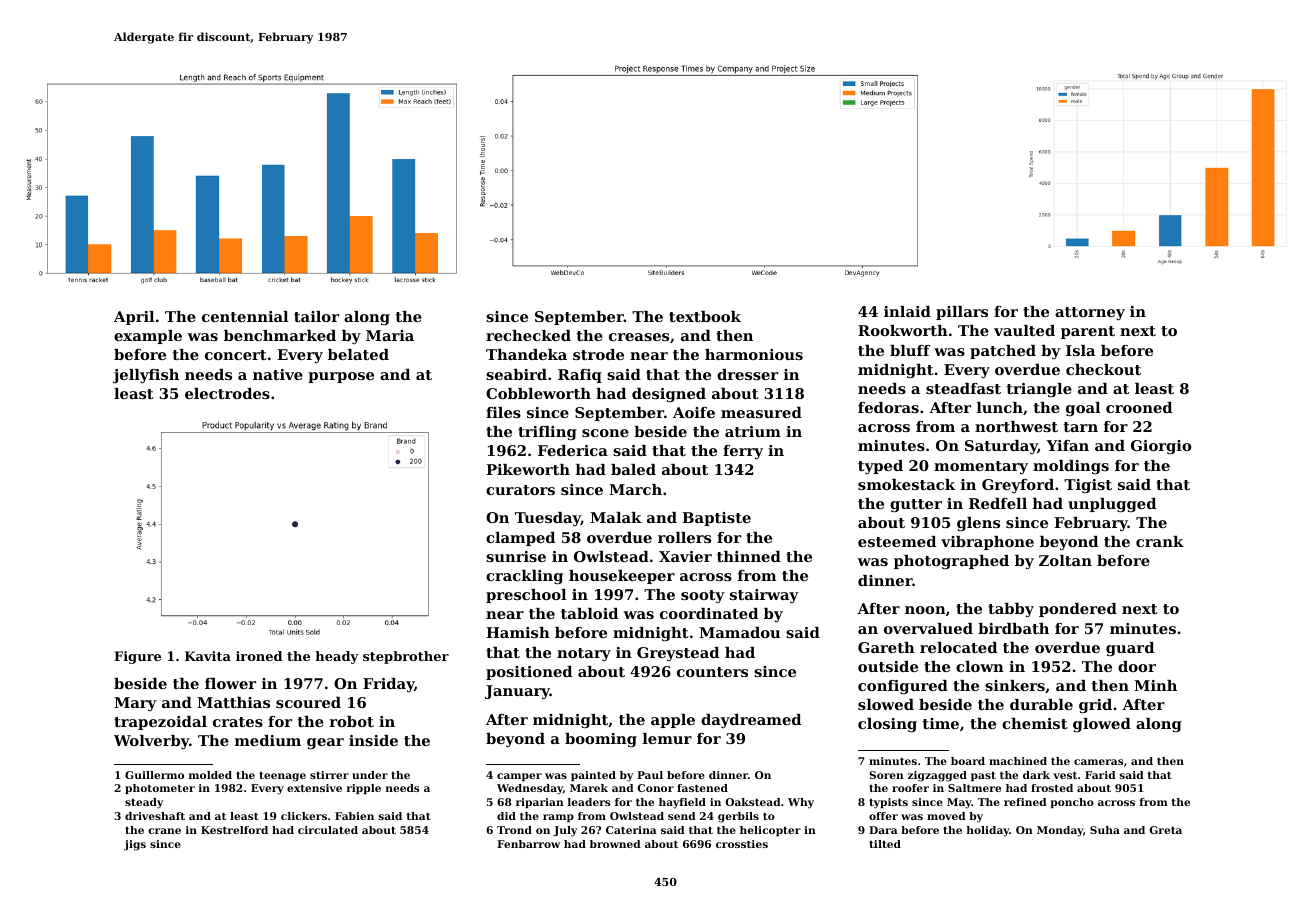 This page has height=924, width=1308. Describe the element at coordinates (406, 657) in the page. I see `stepbrother` at that location.
